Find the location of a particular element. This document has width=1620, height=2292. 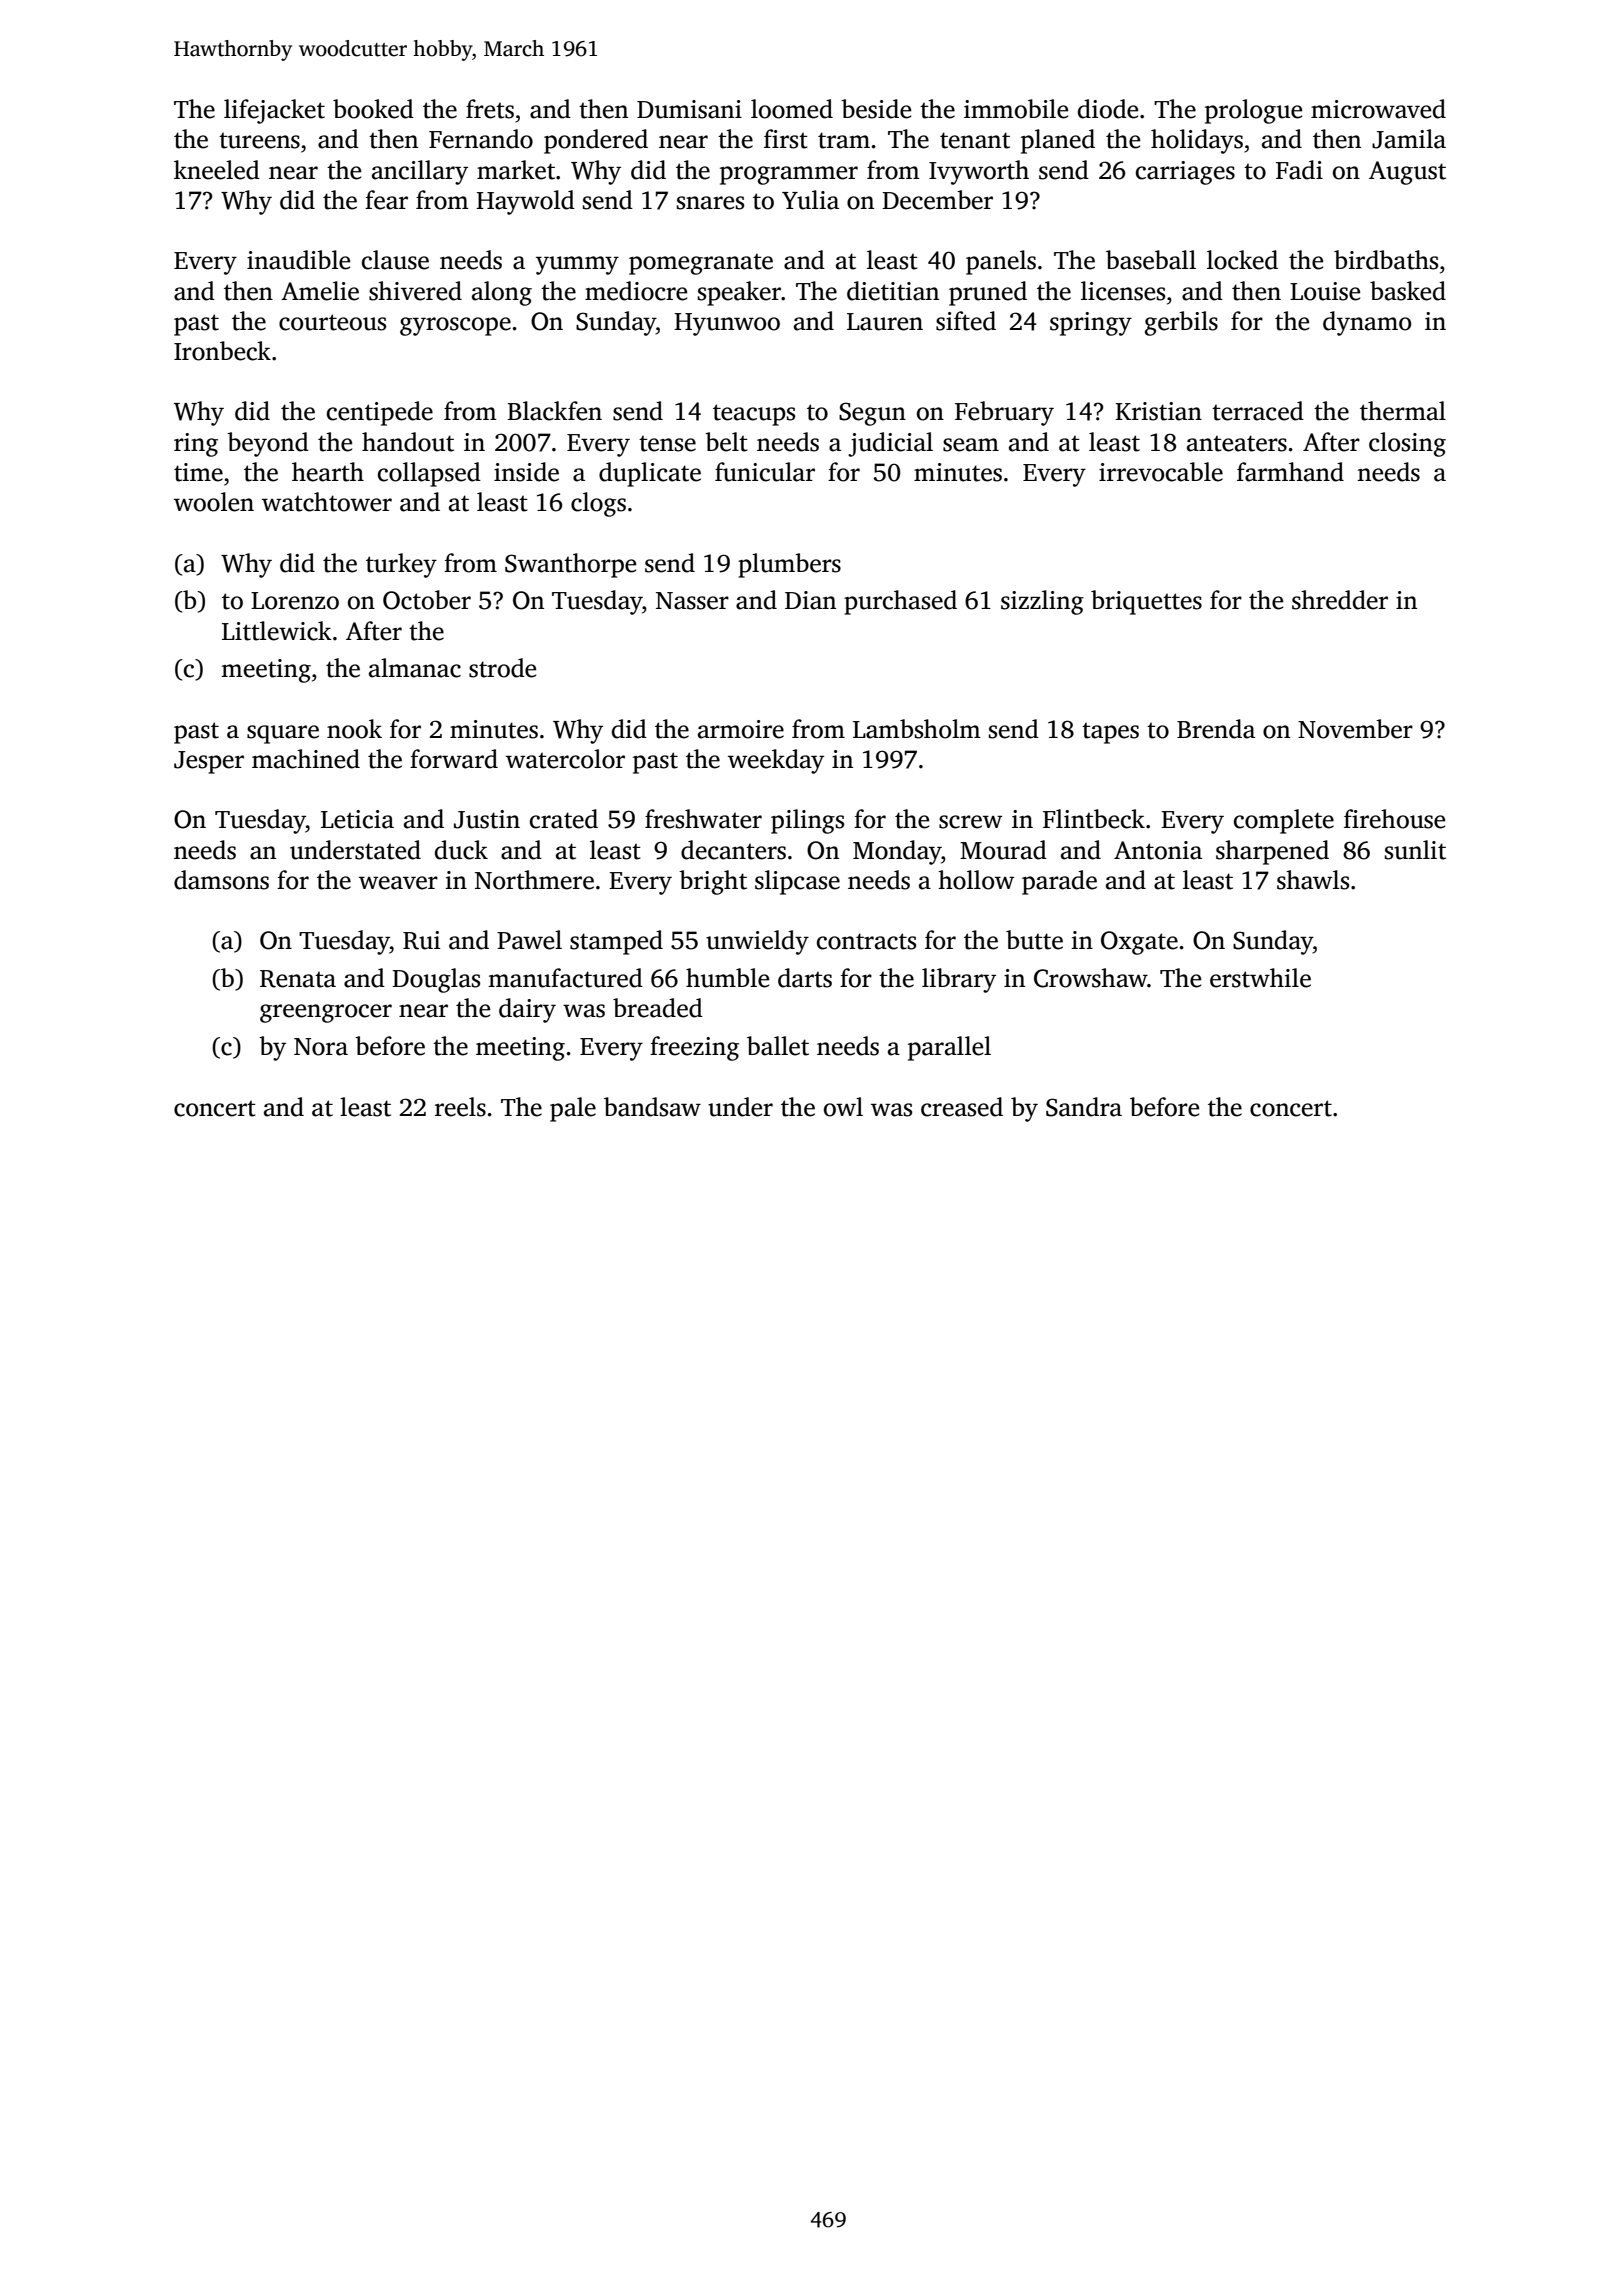

shredder is located at coordinates (1340, 600).
